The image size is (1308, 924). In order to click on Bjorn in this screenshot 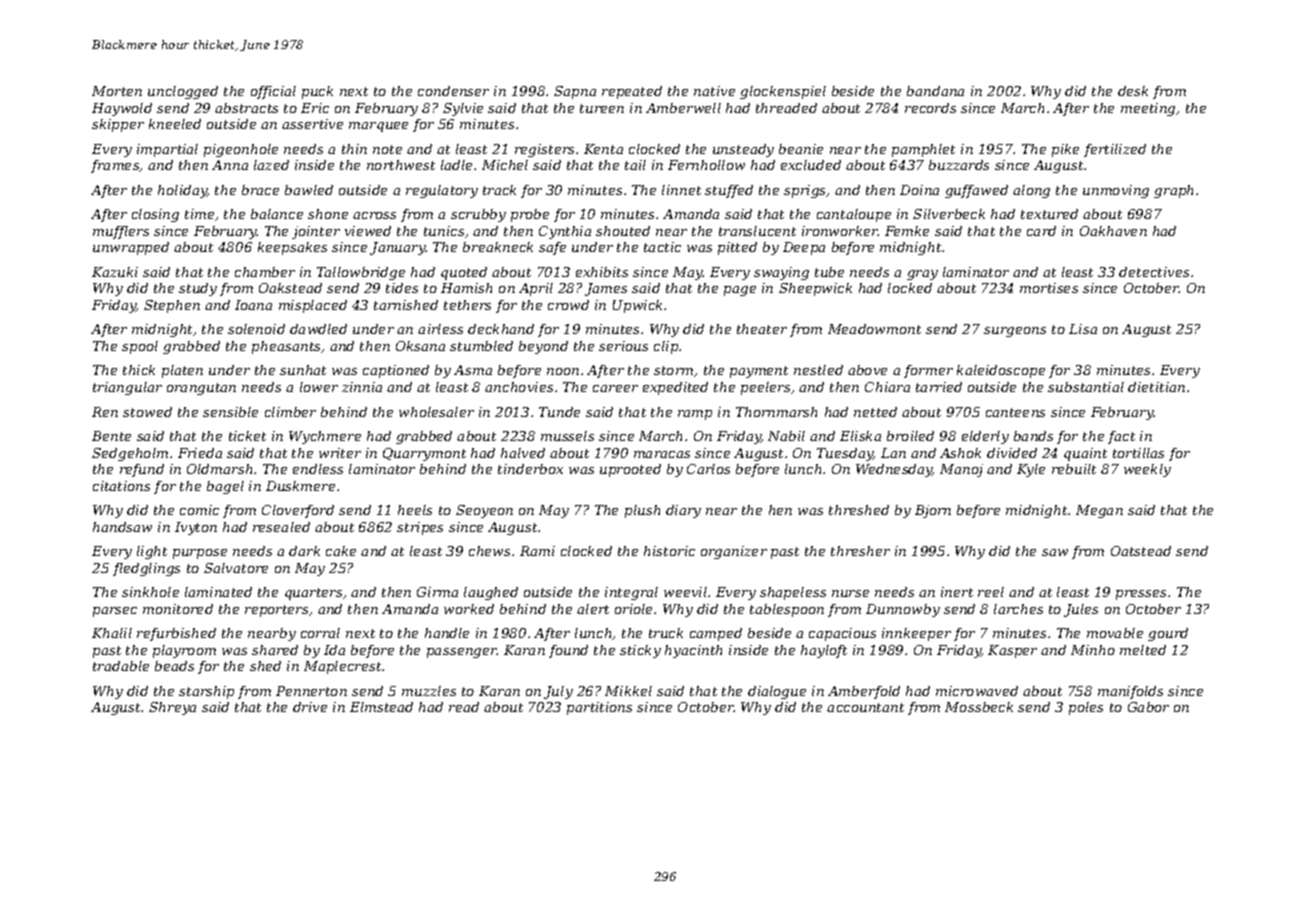, I will do `click(933, 511)`.
